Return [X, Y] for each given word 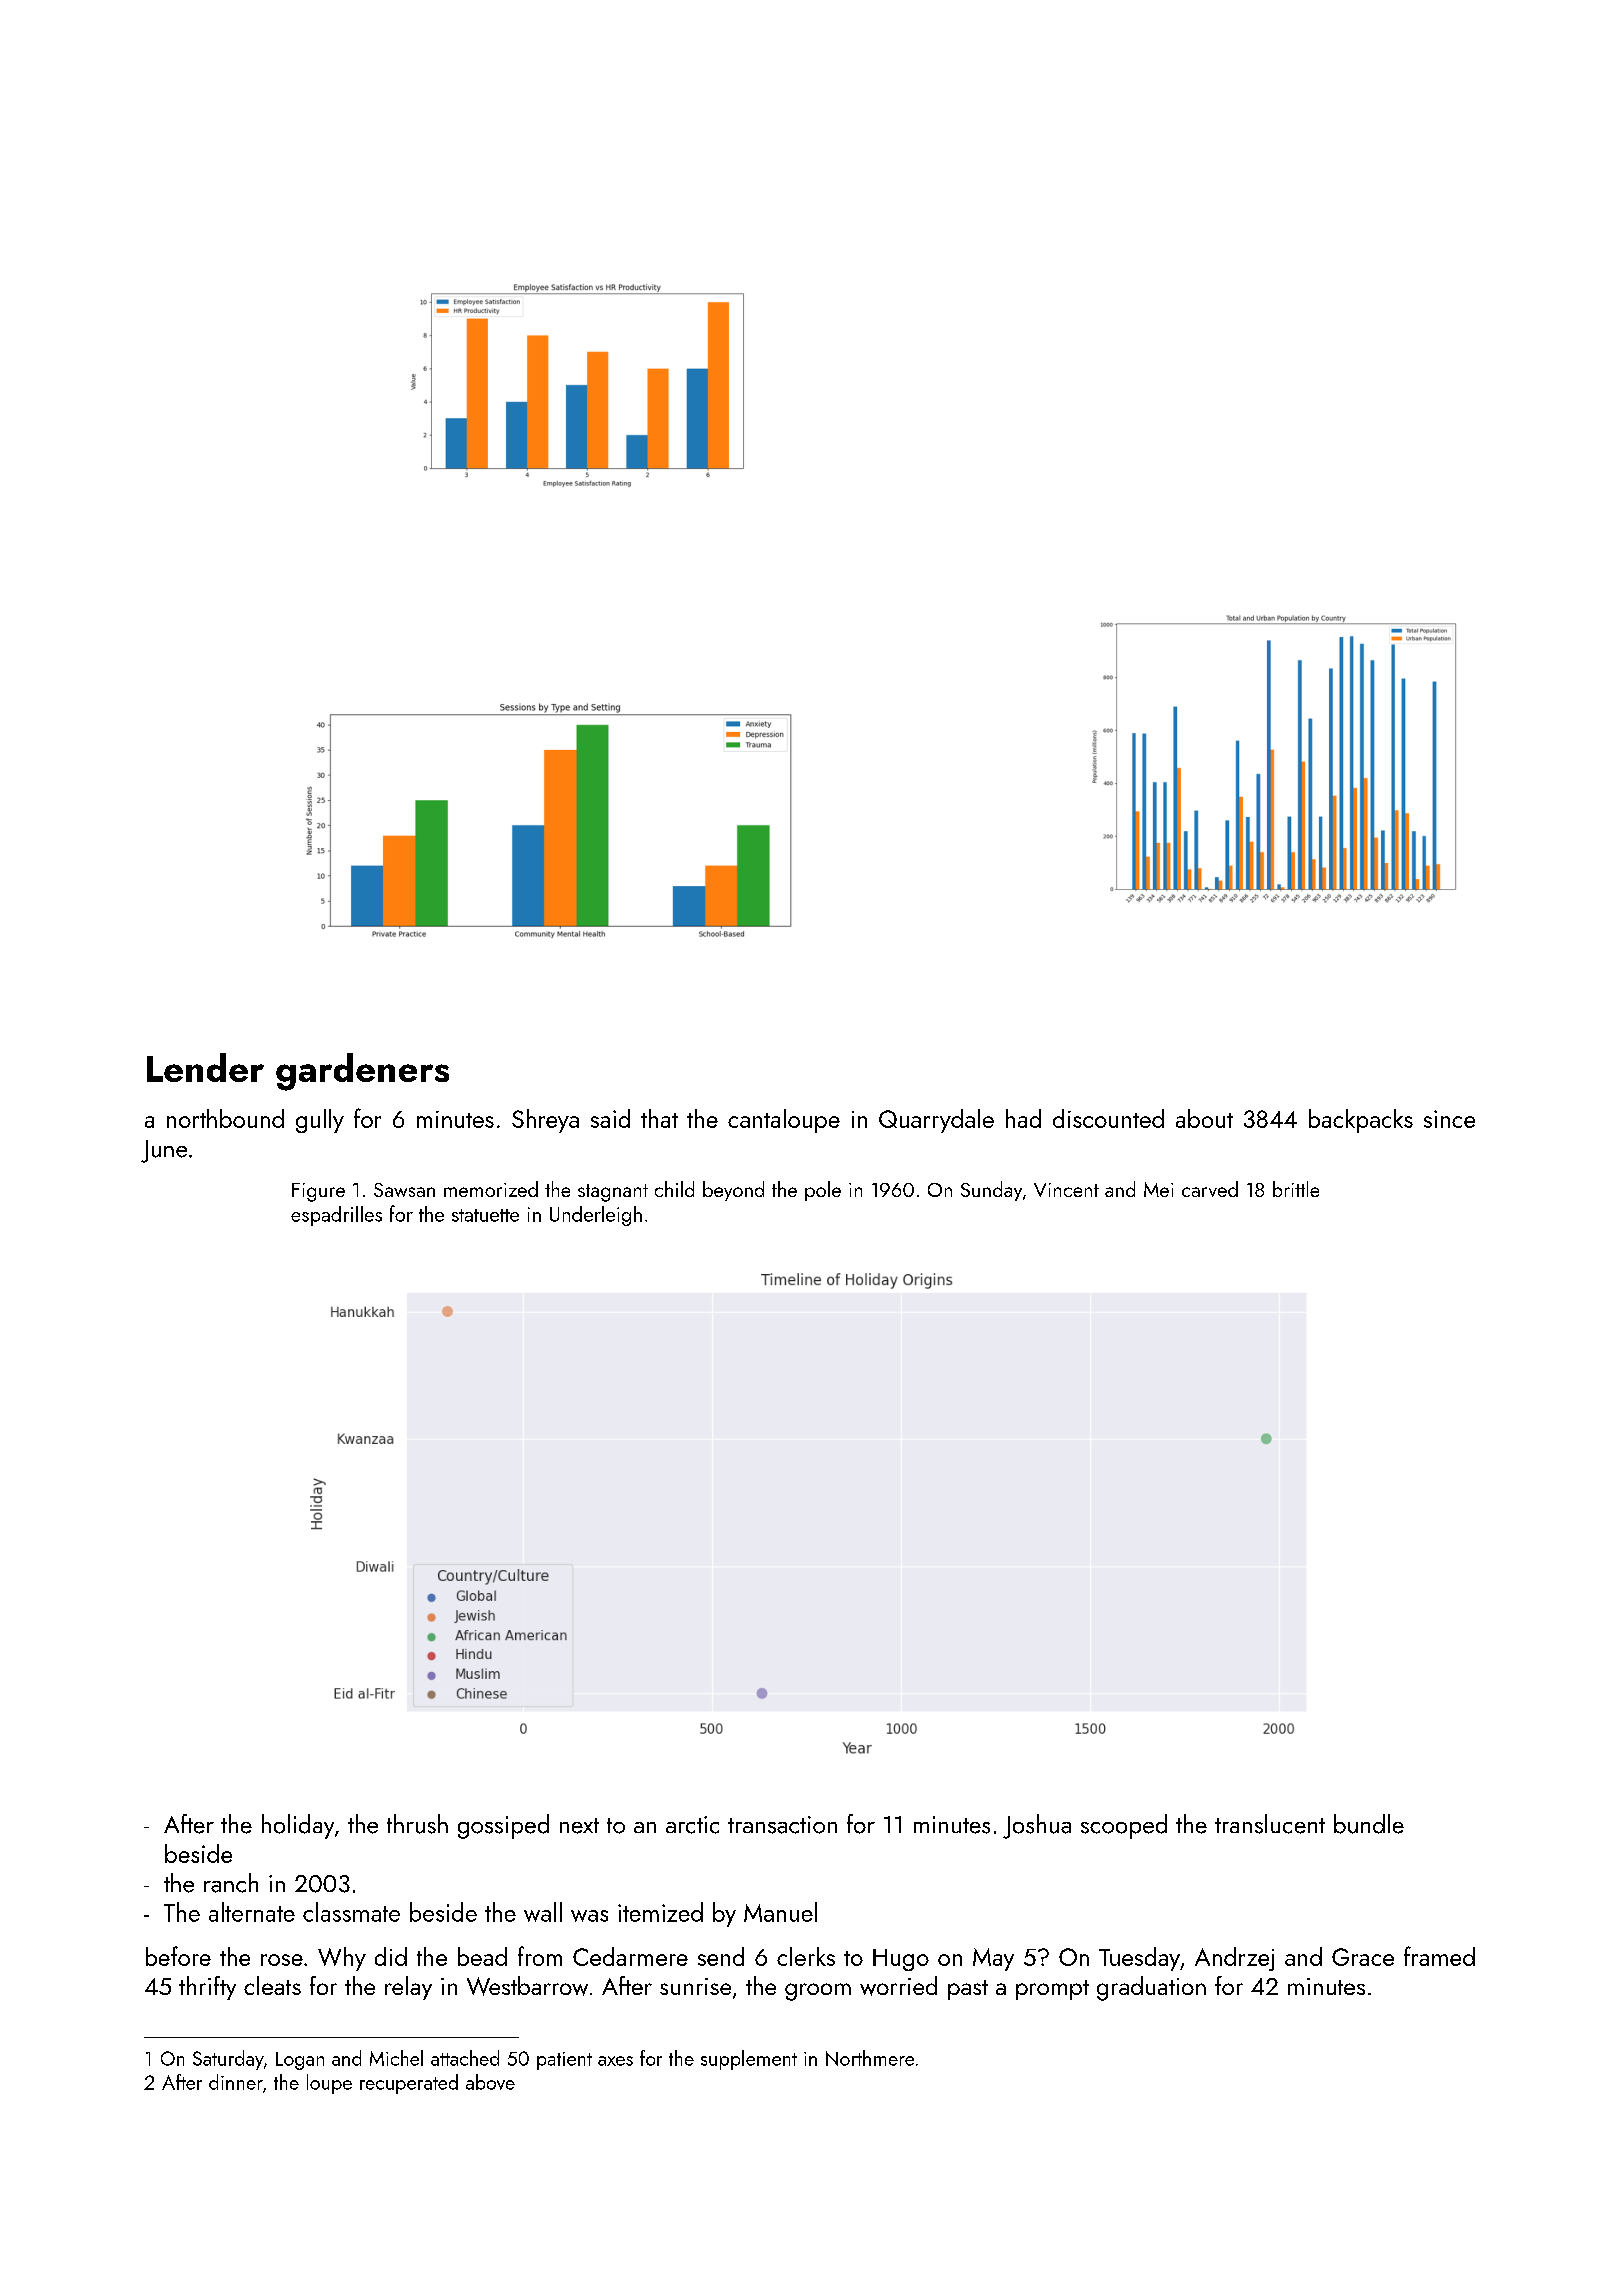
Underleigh [596, 1216]
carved [1210, 1189]
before [178, 1956]
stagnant [613, 1193]
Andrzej [1234, 1959]
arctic [692, 1825]
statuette [485, 1215]
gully [320, 1121]
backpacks [1361, 1121]
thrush [417, 1824]
